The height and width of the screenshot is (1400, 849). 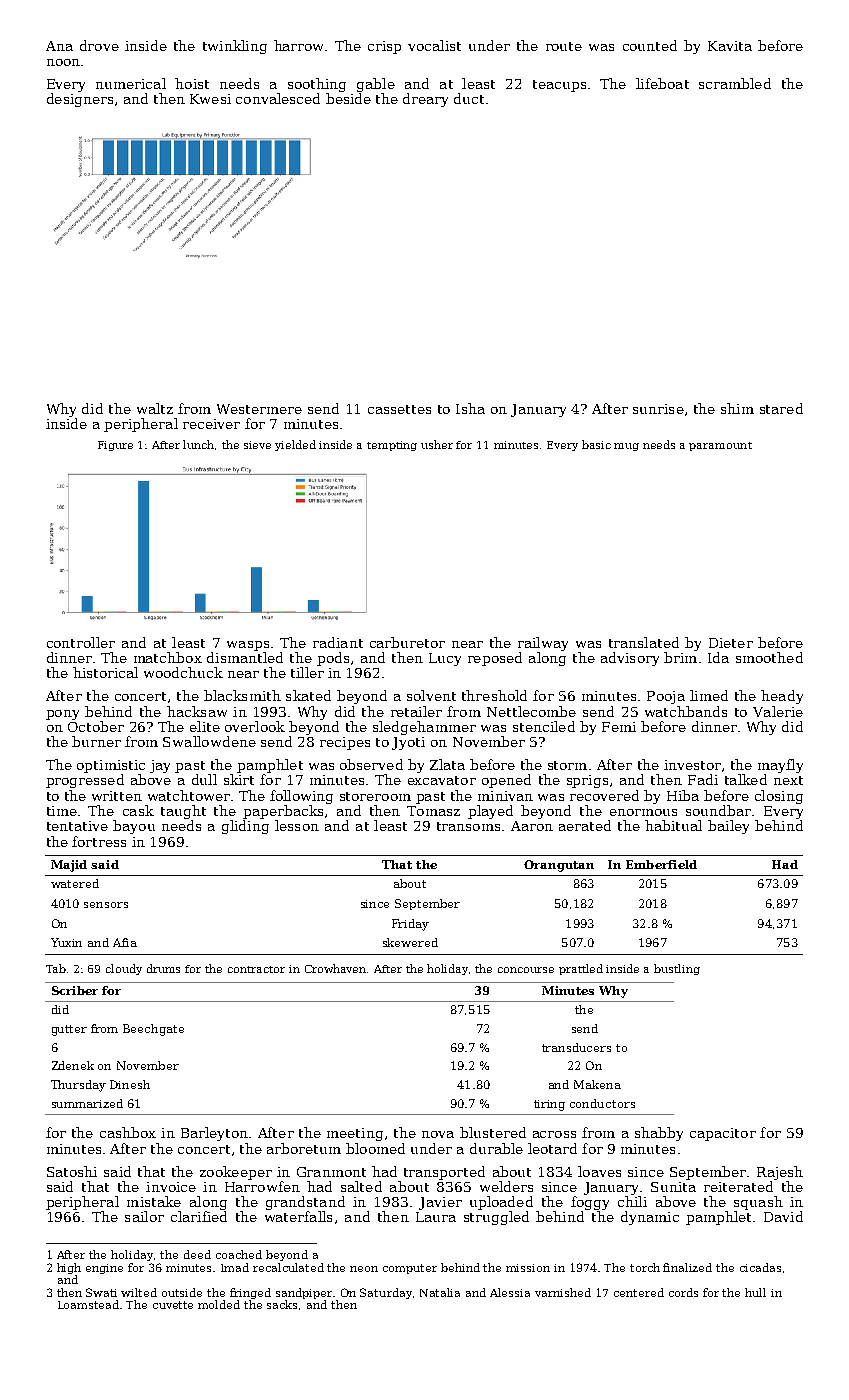 What do you see at coordinates (210, 99) in the screenshot?
I see `Kwesi` at bounding box center [210, 99].
